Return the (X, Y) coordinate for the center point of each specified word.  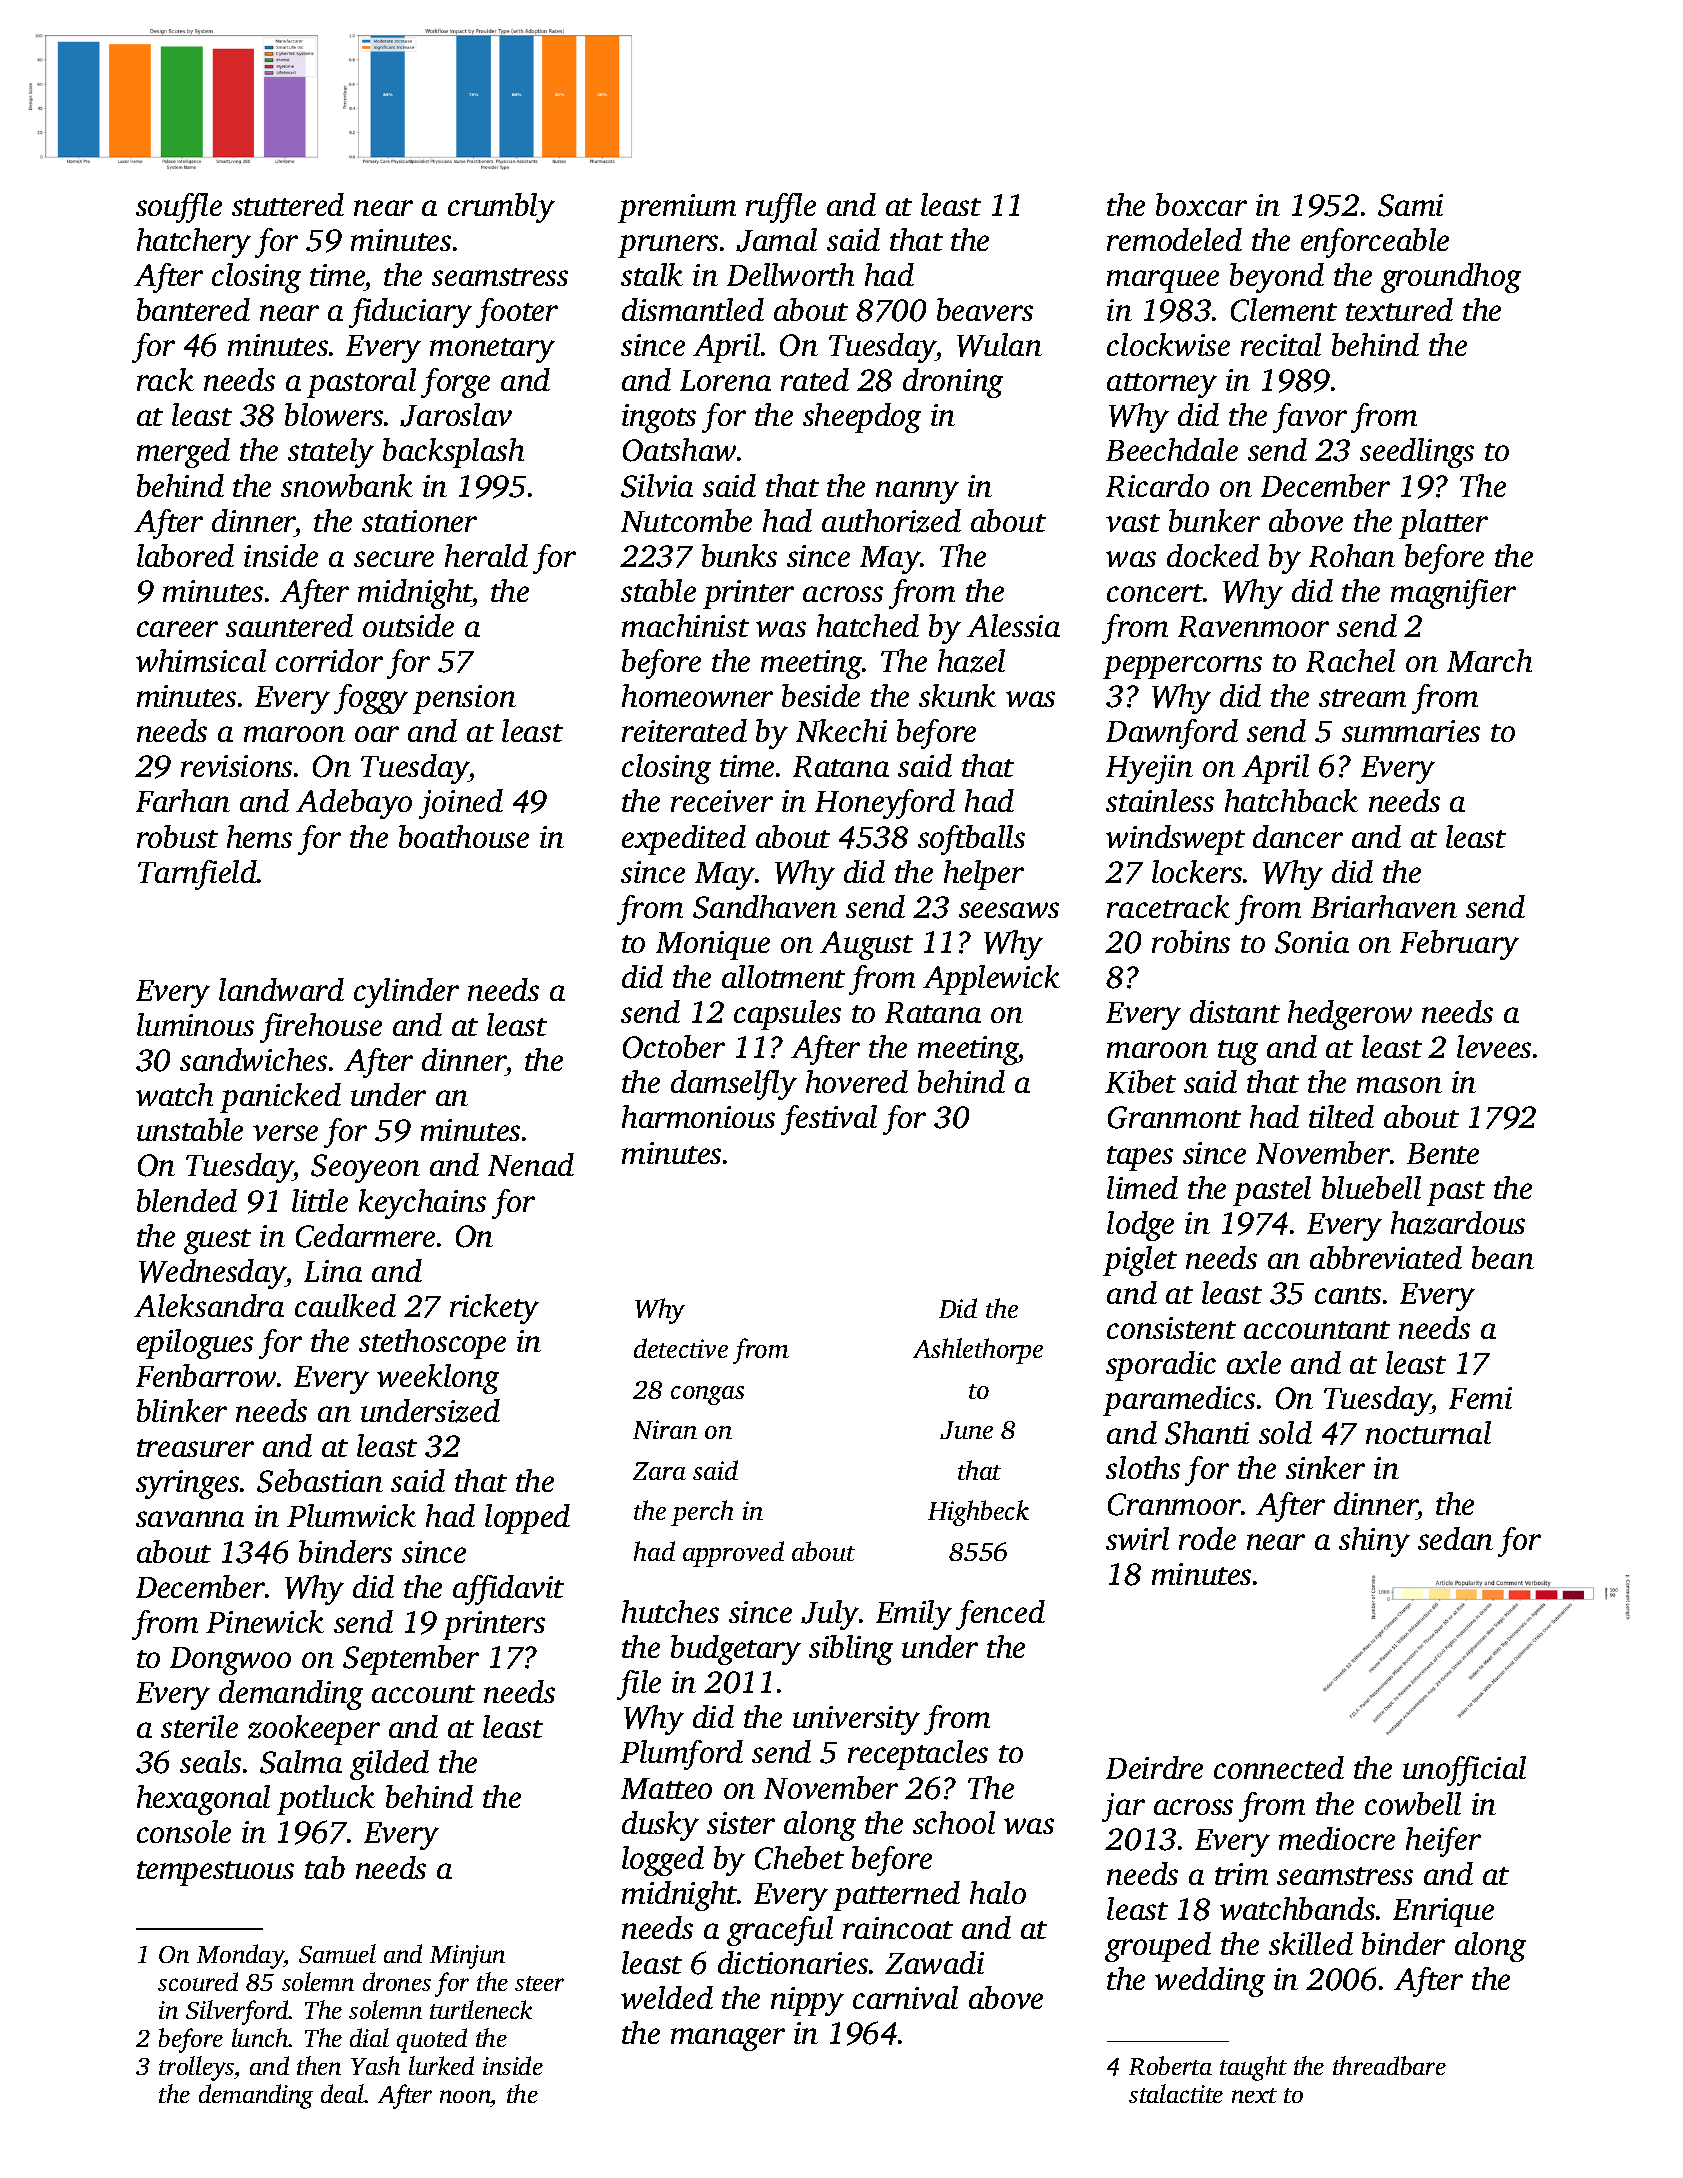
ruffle (781, 208)
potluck (326, 1800)
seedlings (1417, 453)
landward (281, 989)
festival (829, 1120)
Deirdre (1154, 1767)
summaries (1411, 731)
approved (733, 1554)
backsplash (453, 453)
